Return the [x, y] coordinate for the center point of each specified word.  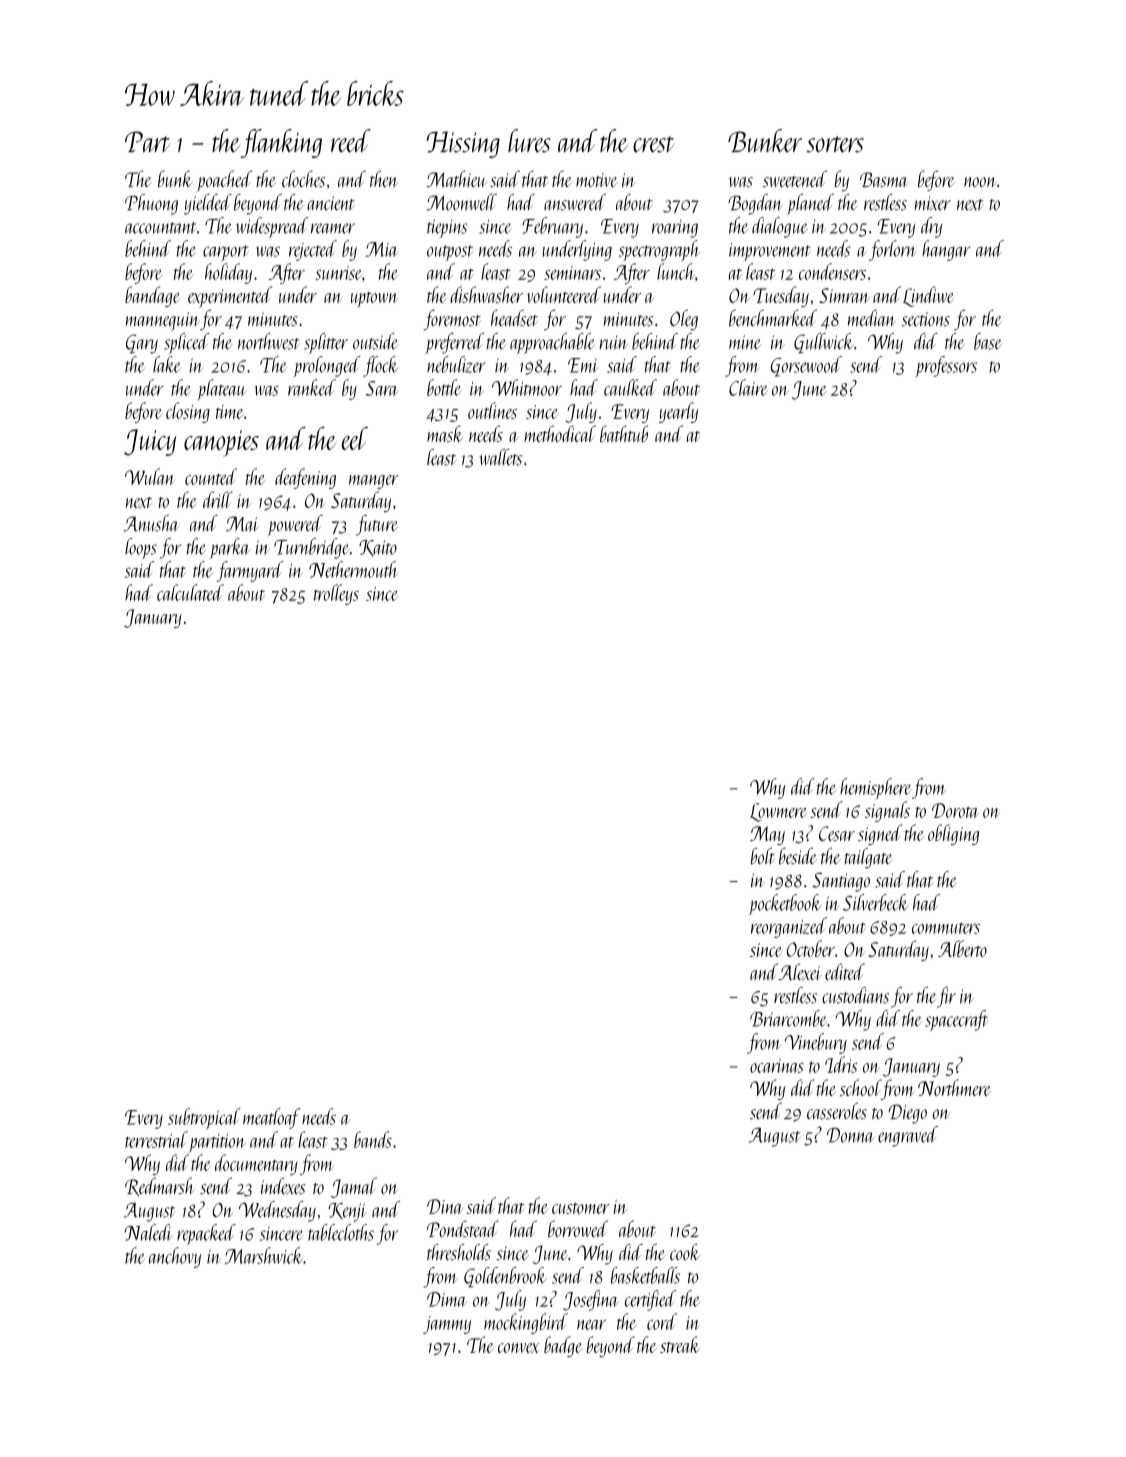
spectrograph [659, 250]
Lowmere [778, 812]
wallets [500, 457]
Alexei [800, 971]
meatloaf [271, 1118]
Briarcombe [788, 1018]
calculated [190, 592]
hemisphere [876, 789]
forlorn [893, 250]
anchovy [175, 1257]
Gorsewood [806, 366]
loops [141, 548]
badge [563, 1346]
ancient [331, 203]
